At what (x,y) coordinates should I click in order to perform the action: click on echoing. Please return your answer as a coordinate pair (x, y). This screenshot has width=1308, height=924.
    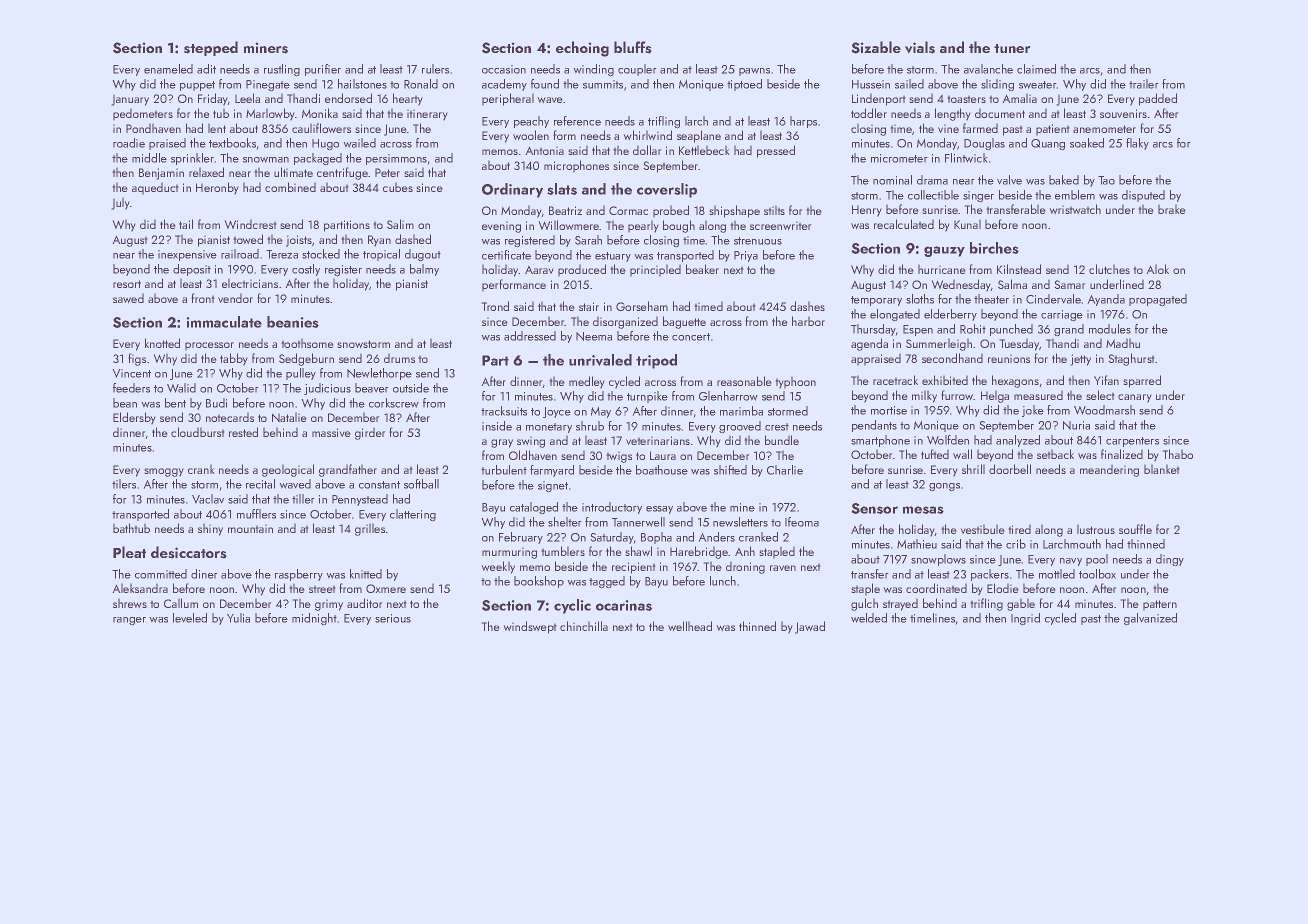
    Looking at the image, I should click on (582, 49).
